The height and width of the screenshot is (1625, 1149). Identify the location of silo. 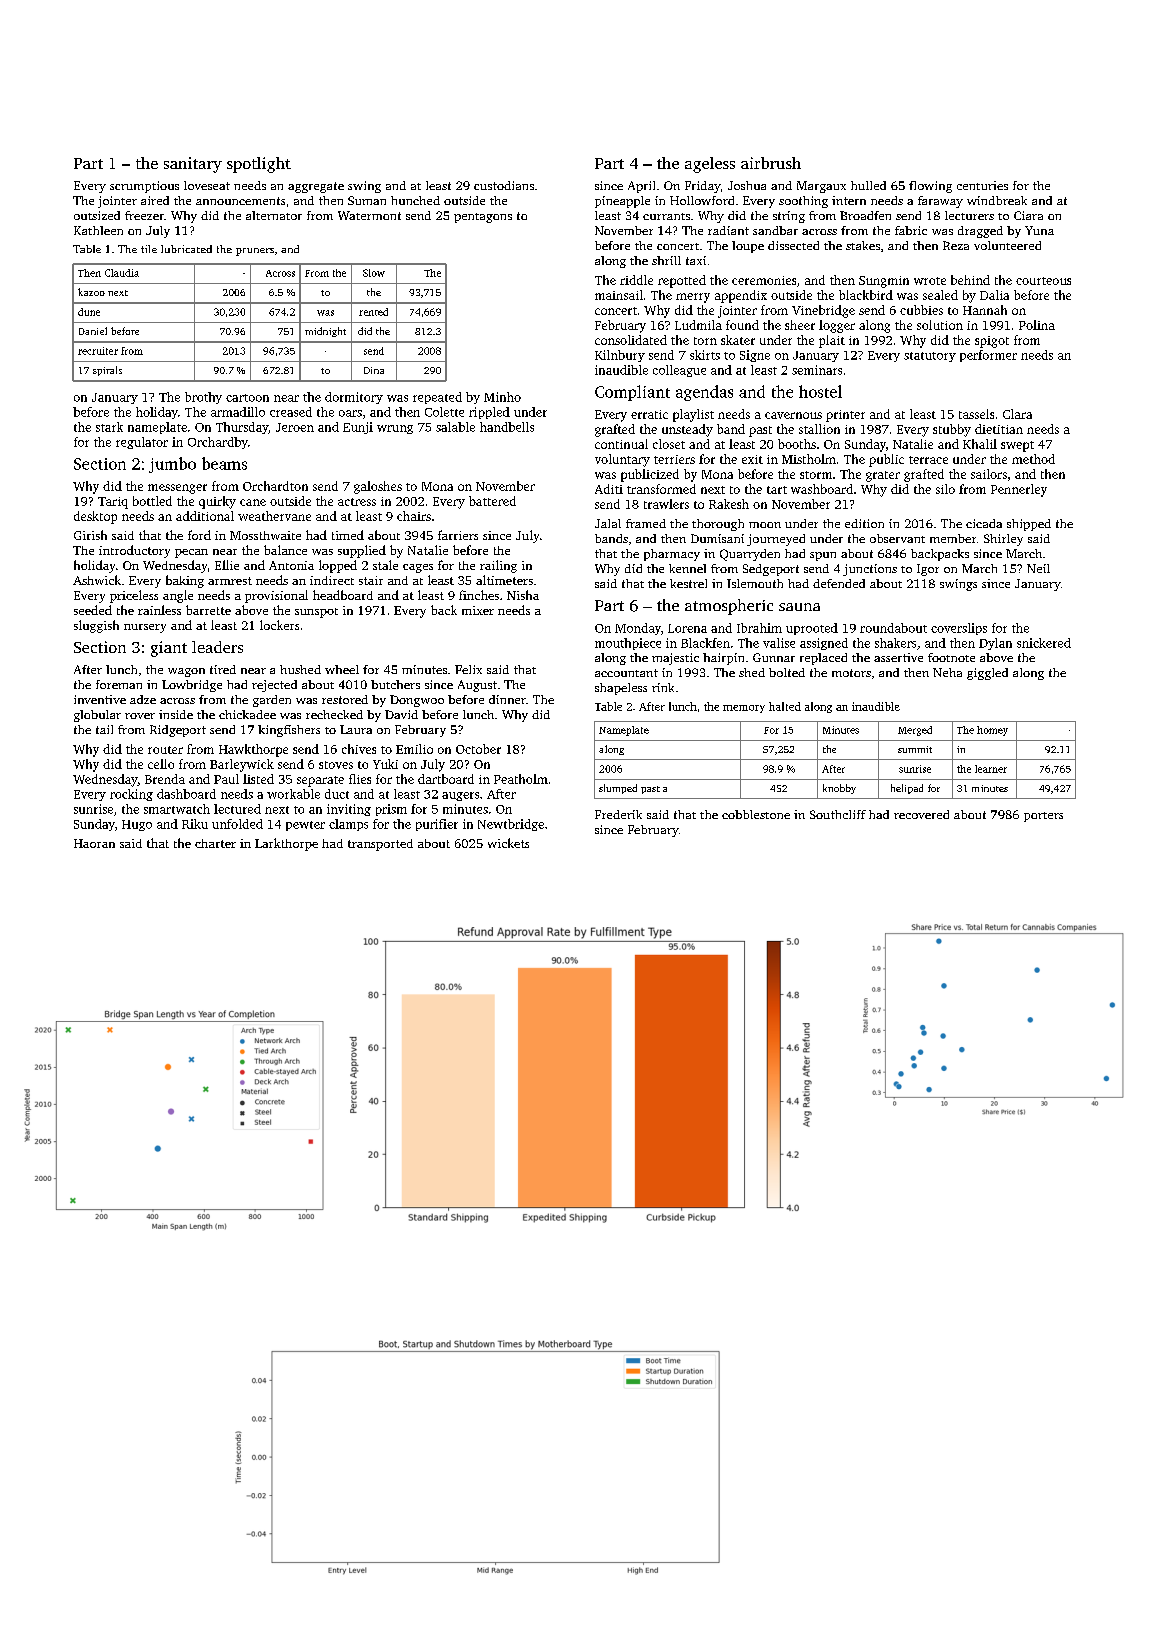
(945, 489).
